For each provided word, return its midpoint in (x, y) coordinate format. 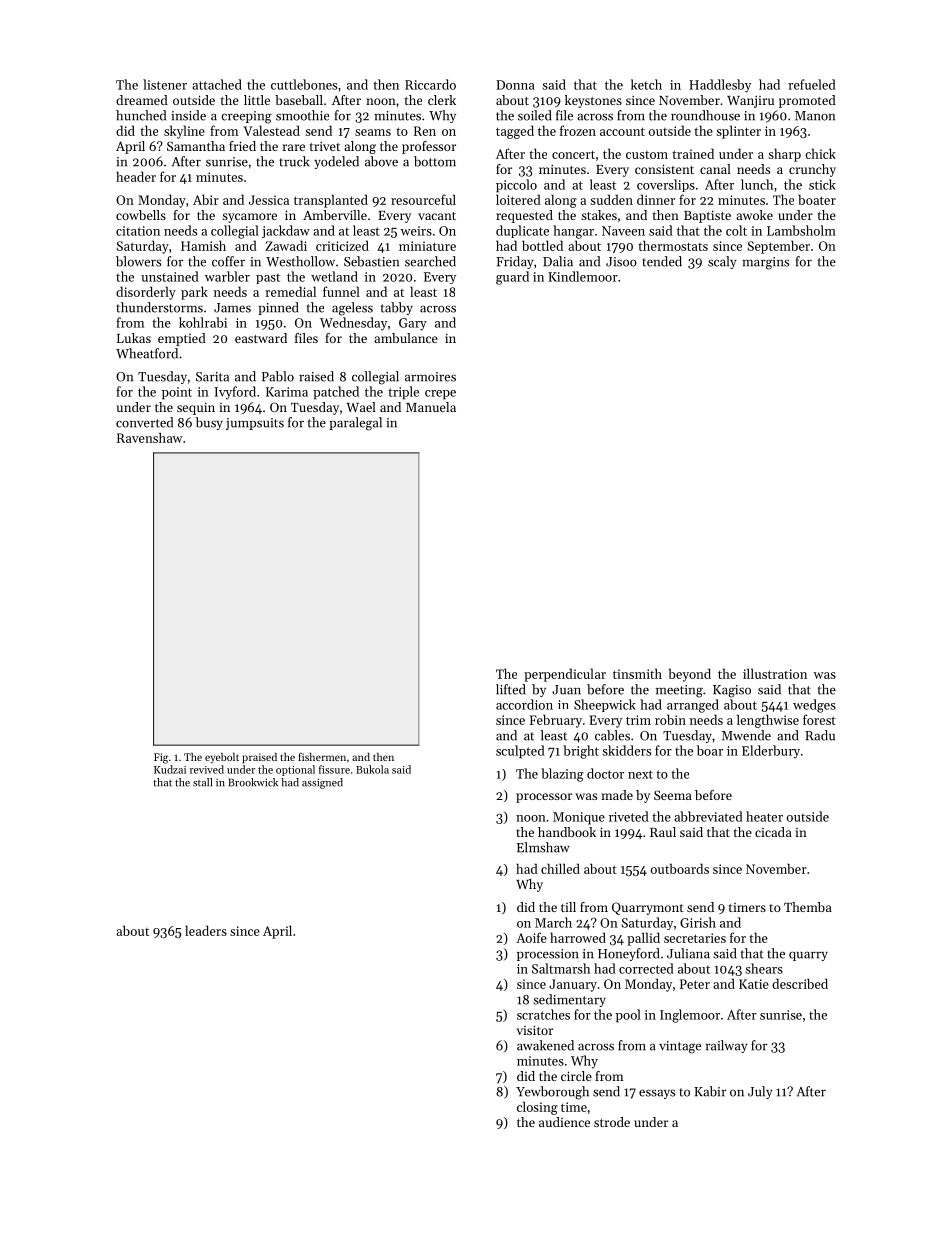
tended (662, 261)
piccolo (516, 186)
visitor (534, 1030)
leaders (206, 930)
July (760, 1092)
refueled (812, 84)
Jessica (269, 200)
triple (403, 393)
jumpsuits (255, 424)
